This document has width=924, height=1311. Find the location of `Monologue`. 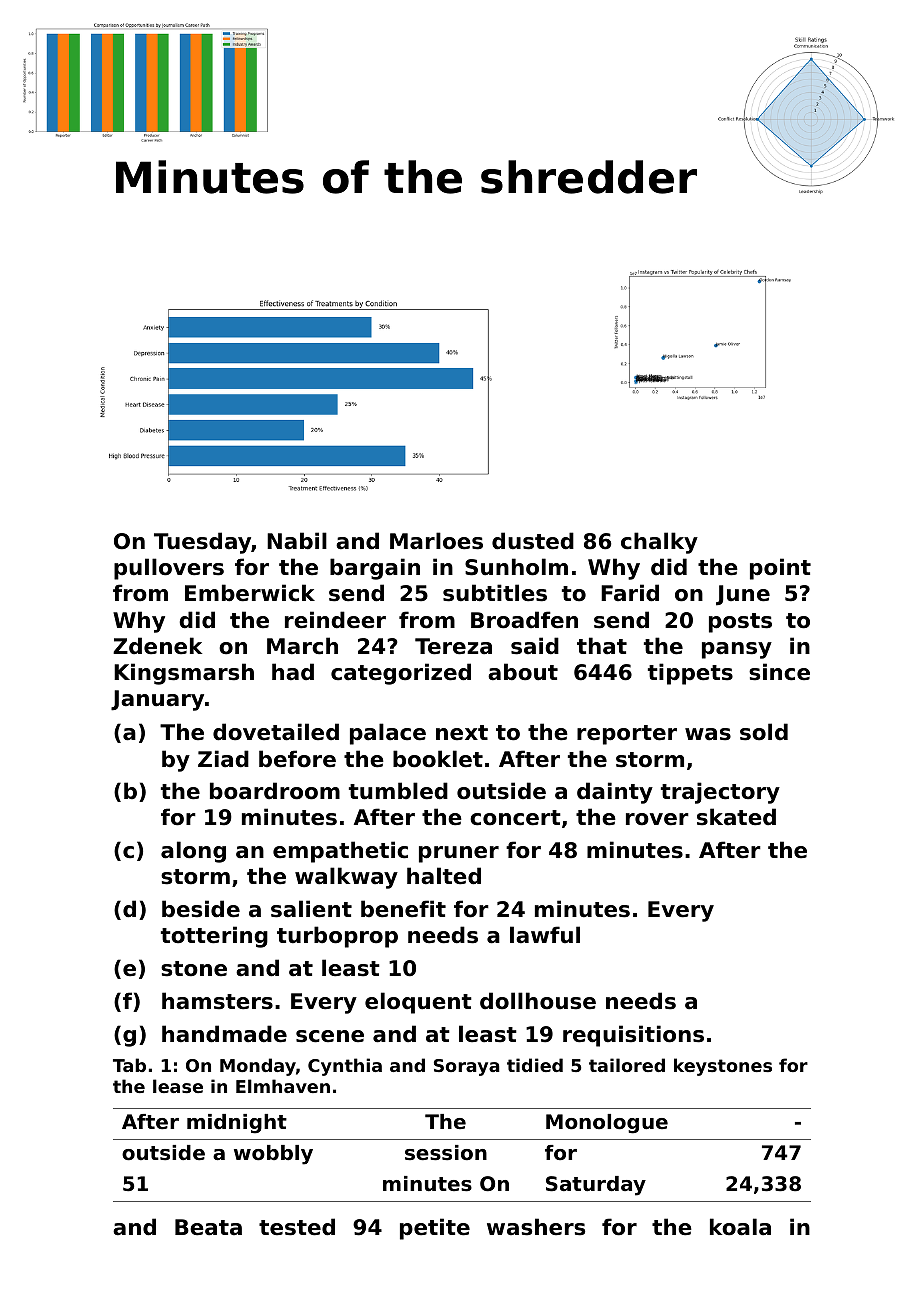

Monologue is located at coordinates (607, 1124).
